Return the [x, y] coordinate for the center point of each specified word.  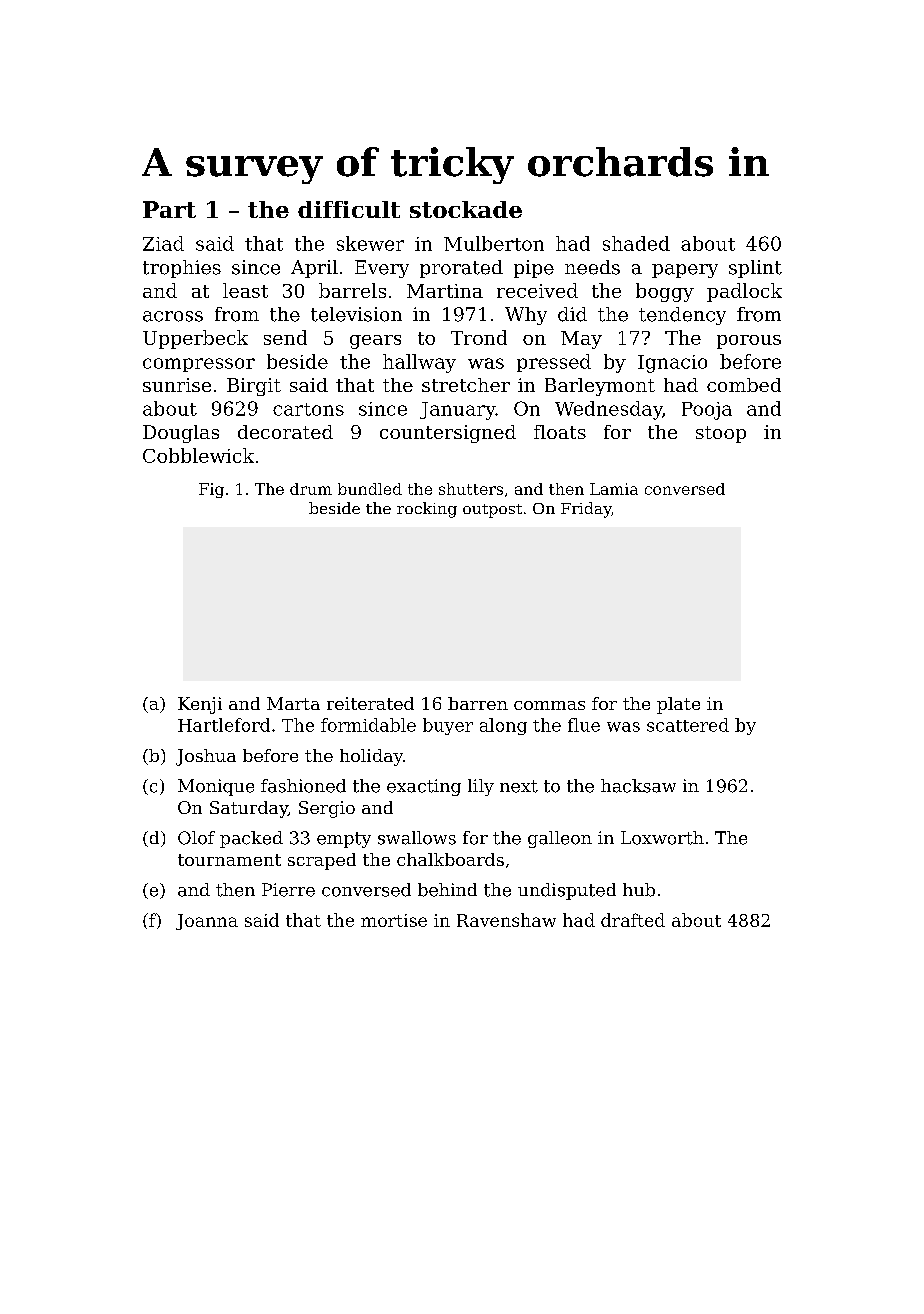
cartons [308, 409]
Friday [586, 510]
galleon [560, 839]
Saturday [249, 809]
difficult [349, 209]
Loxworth [662, 838]
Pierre [288, 890]
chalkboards [450, 859]
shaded [636, 243]
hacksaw [638, 786]
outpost [492, 511]
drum [311, 489]
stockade [466, 209]
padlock [744, 292]
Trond [479, 337]
